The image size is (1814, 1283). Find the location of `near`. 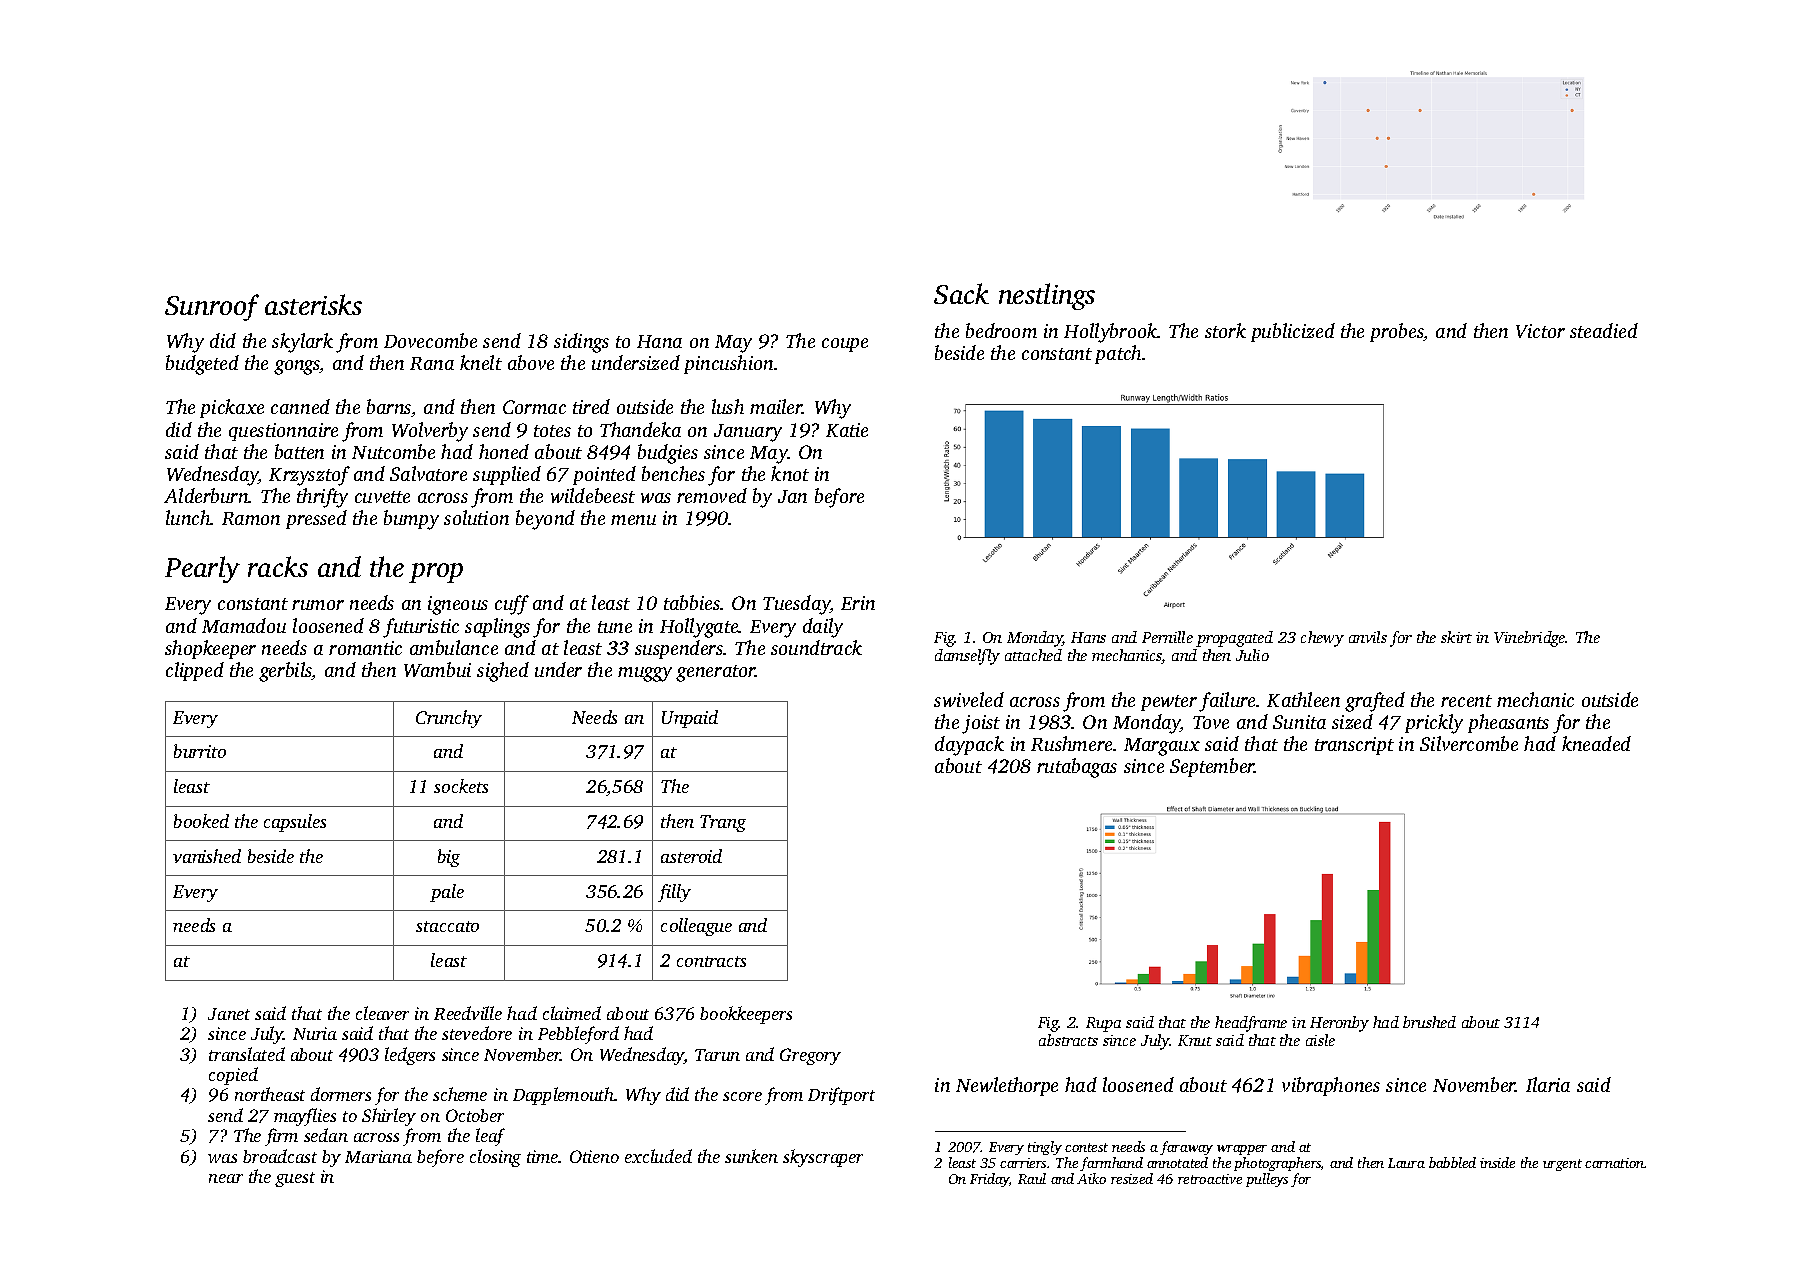

near is located at coordinates (226, 1178).
